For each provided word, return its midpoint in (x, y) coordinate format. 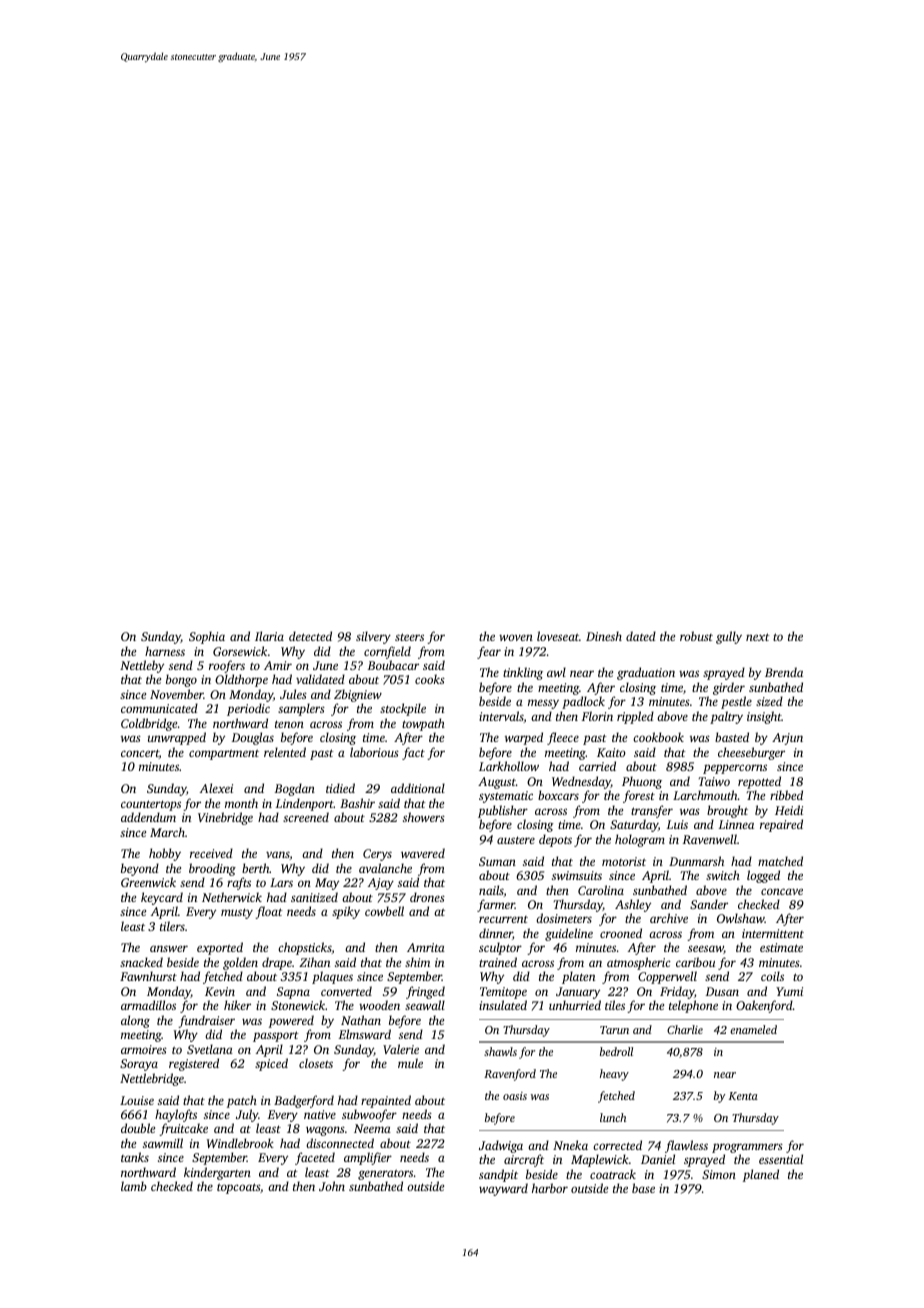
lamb (134, 1186)
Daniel (658, 1159)
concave (782, 891)
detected (310, 636)
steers (409, 637)
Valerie (401, 1049)
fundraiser (206, 1021)
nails (491, 890)
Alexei (216, 788)
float (269, 912)
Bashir (357, 803)
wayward (503, 1189)
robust (696, 636)
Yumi (789, 991)
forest (639, 796)
